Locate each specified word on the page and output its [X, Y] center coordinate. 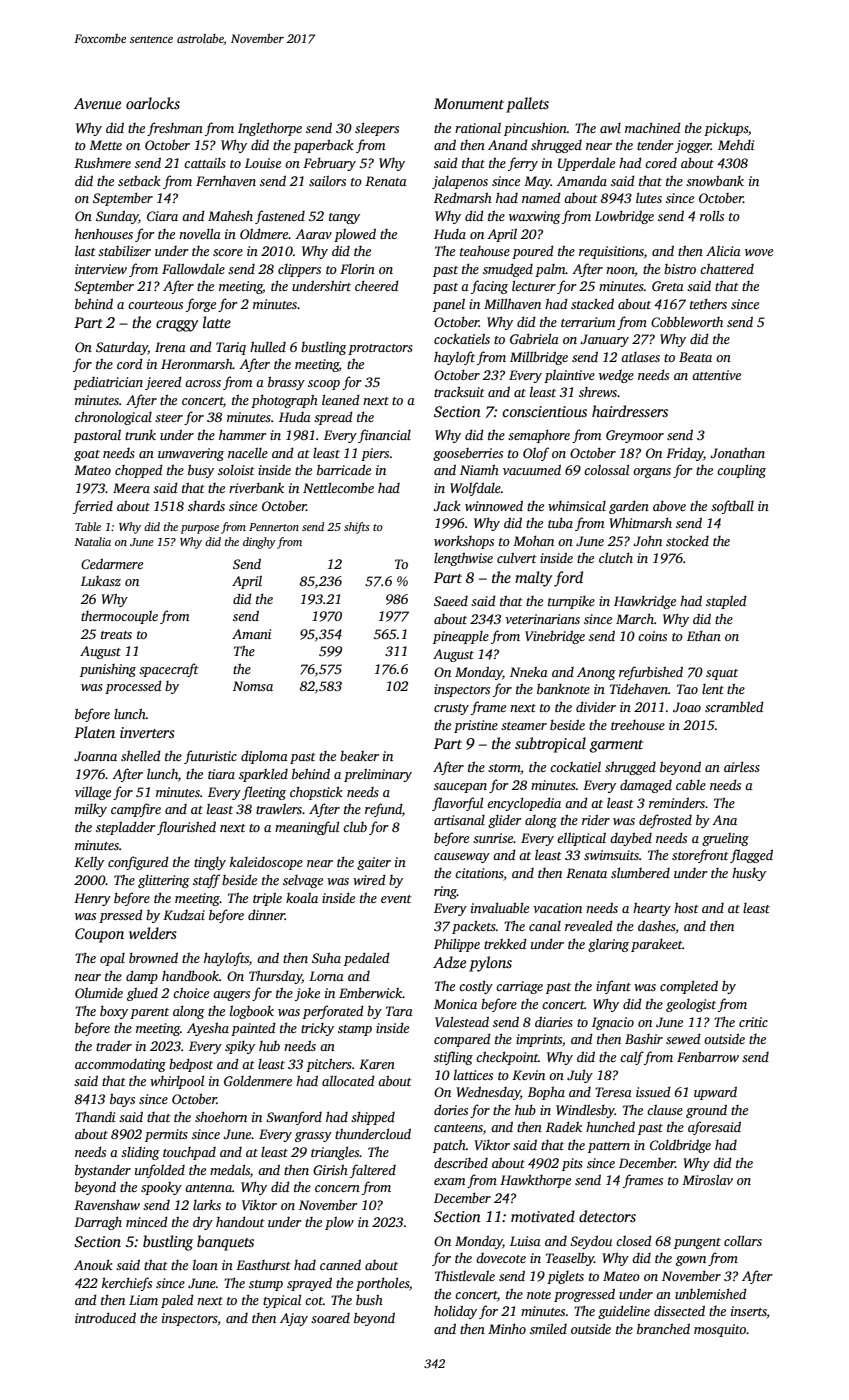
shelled [141, 755]
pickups [726, 129]
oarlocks [153, 103]
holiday [455, 1312]
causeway [462, 858]
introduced [105, 1317]
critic [753, 1022]
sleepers [377, 129]
